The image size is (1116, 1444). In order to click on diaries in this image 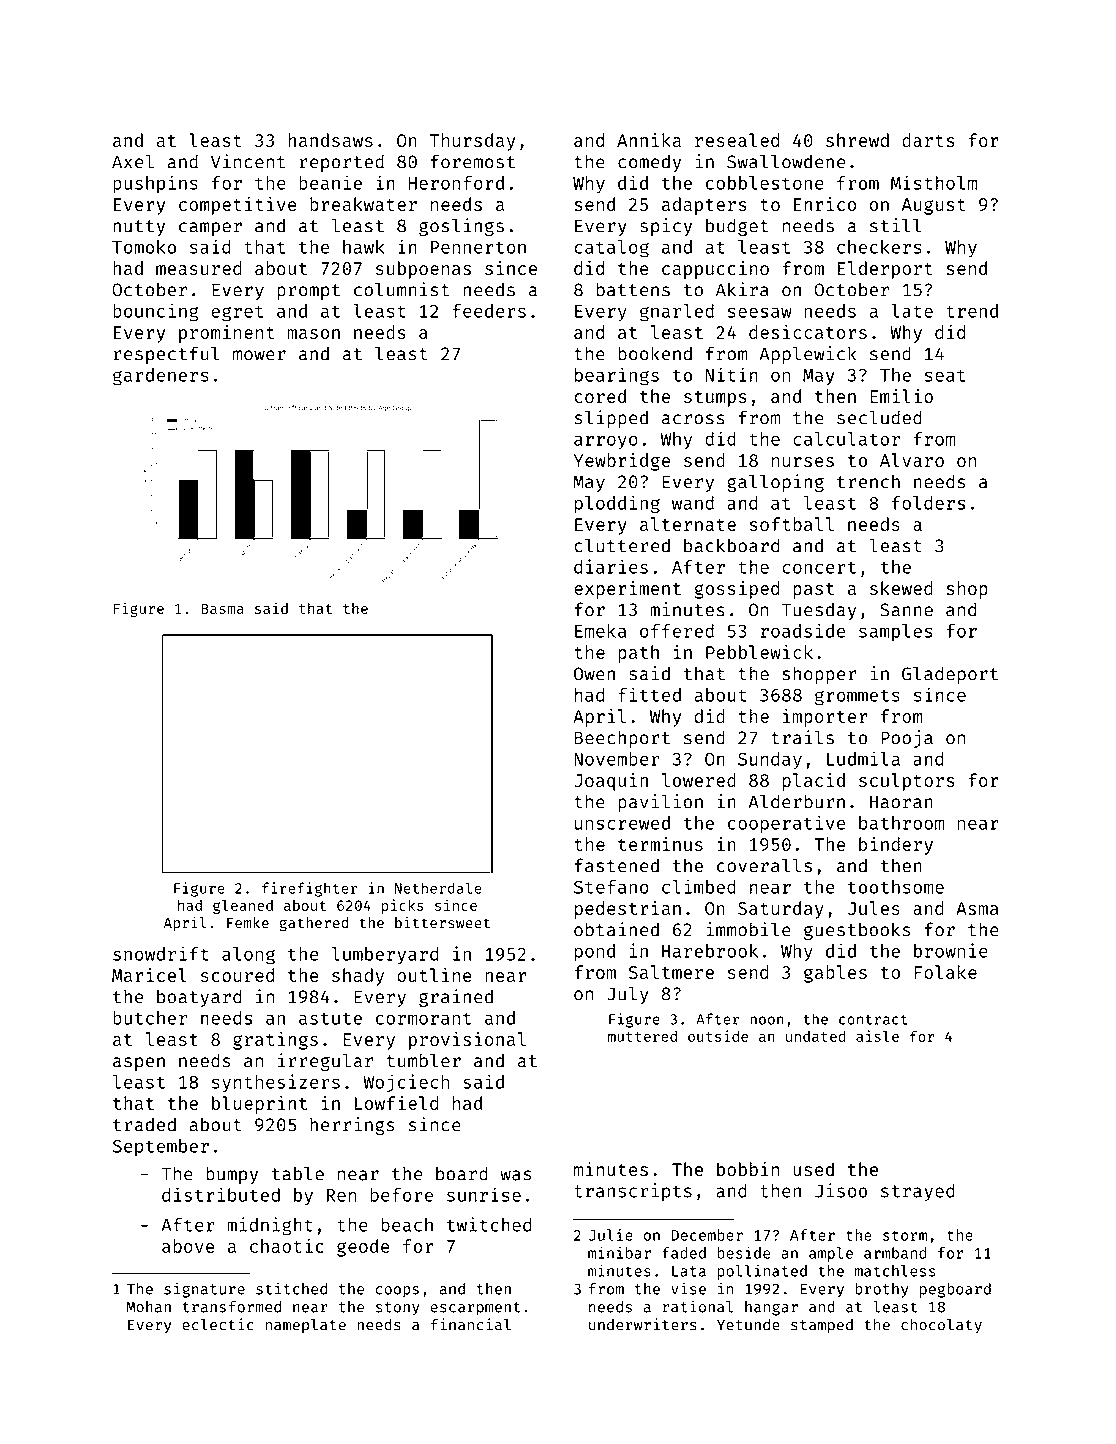, I will do `click(611, 566)`.
